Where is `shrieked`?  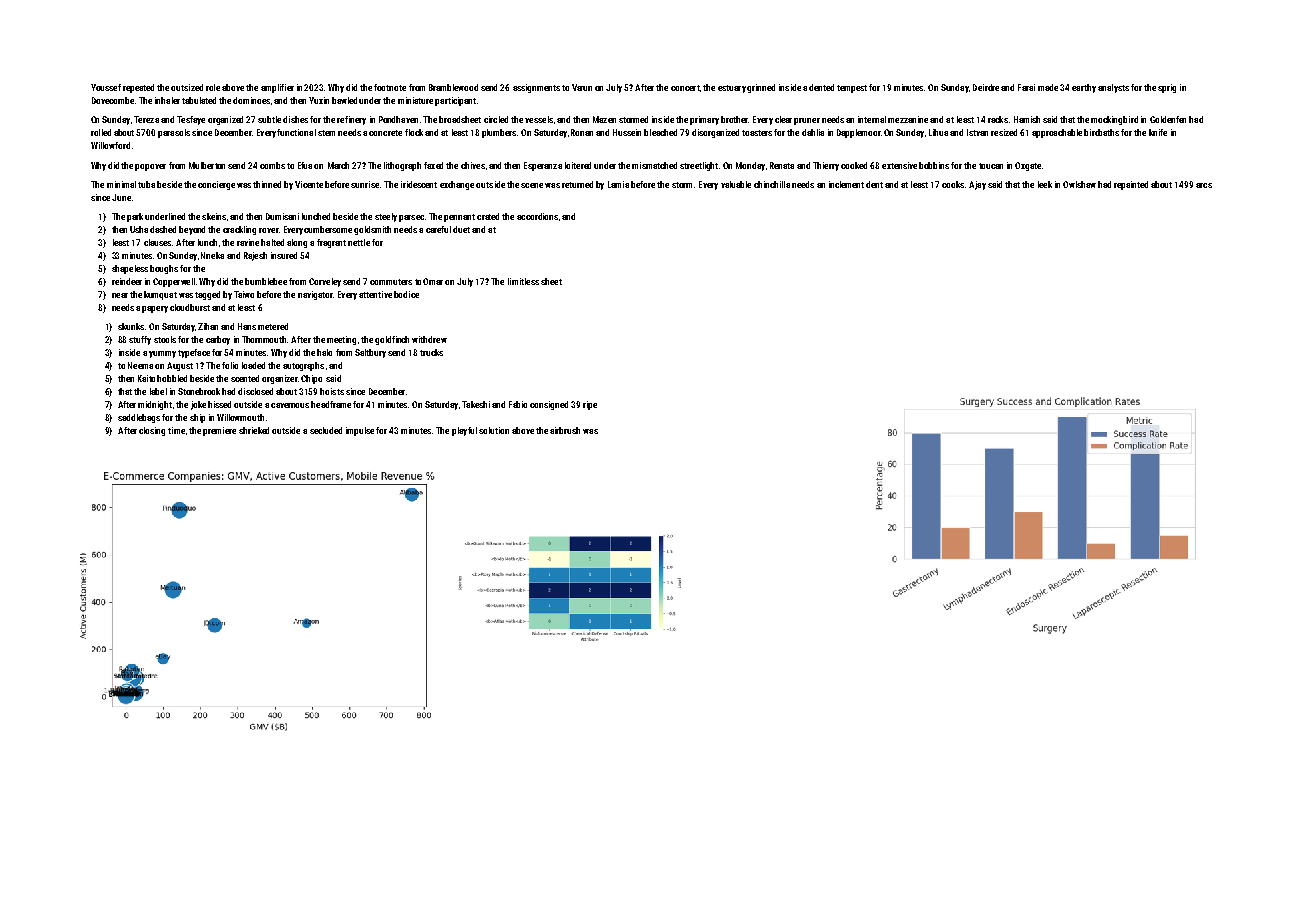
shrieked is located at coordinates (254, 430).
